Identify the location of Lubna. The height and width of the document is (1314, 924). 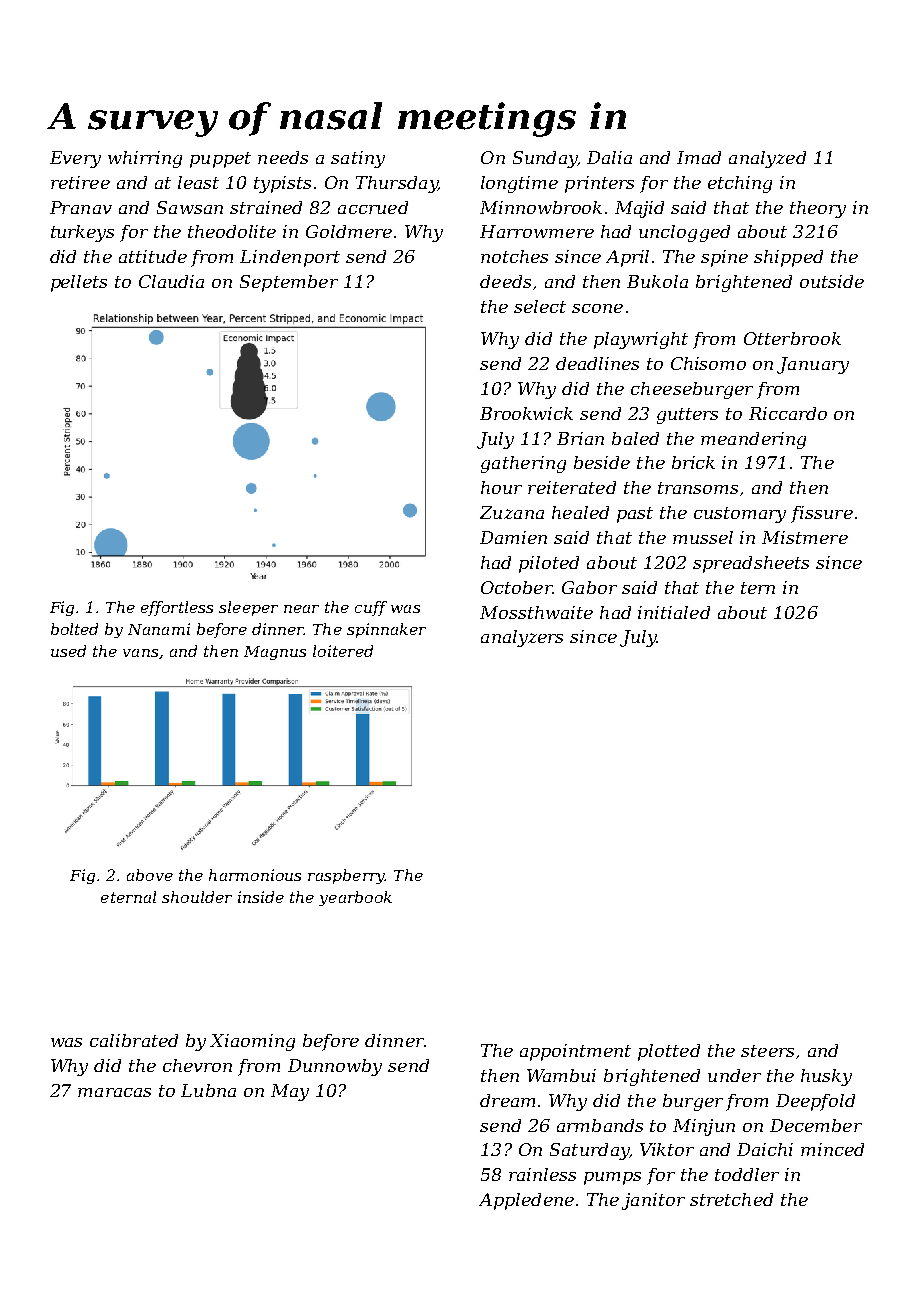
(208, 1090).
